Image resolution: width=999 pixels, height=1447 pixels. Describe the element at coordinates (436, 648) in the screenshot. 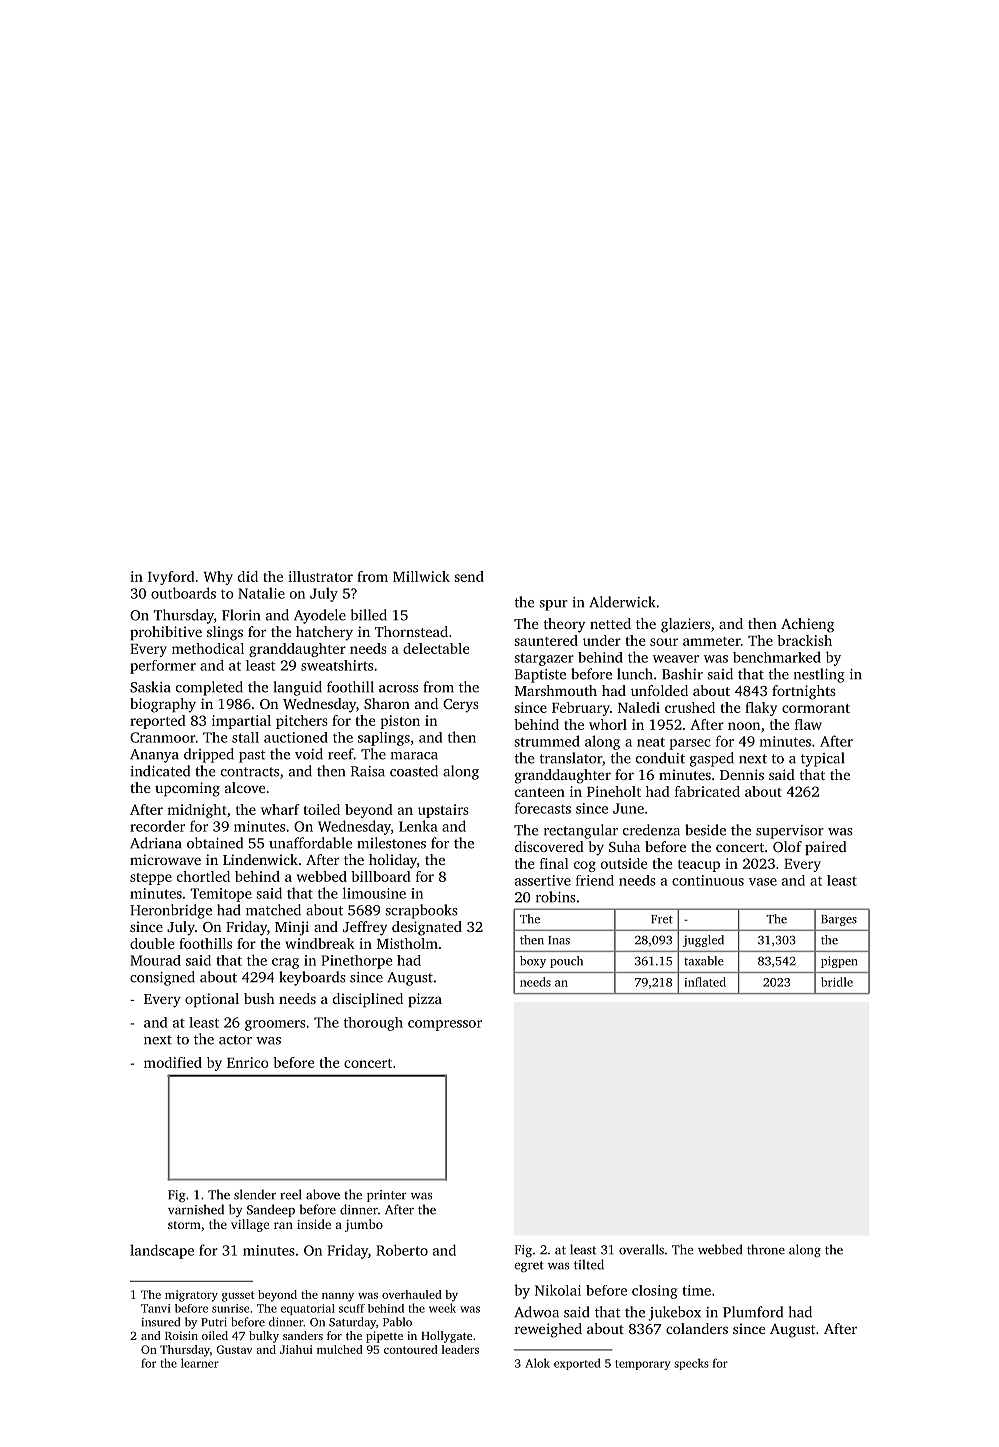

I see `delectable` at that location.
